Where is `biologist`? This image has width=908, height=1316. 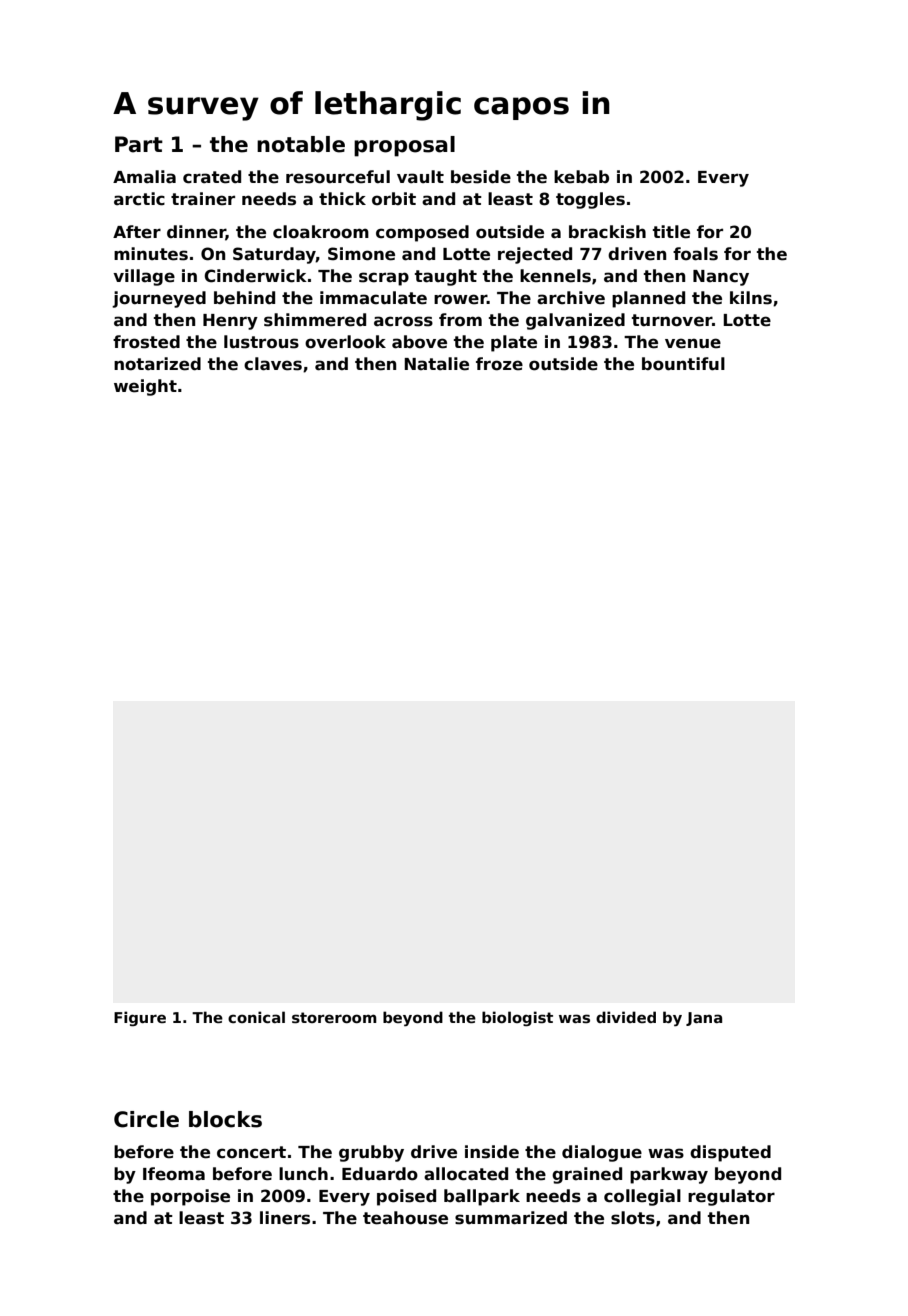 biologist is located at coordinates (517, 1018).
